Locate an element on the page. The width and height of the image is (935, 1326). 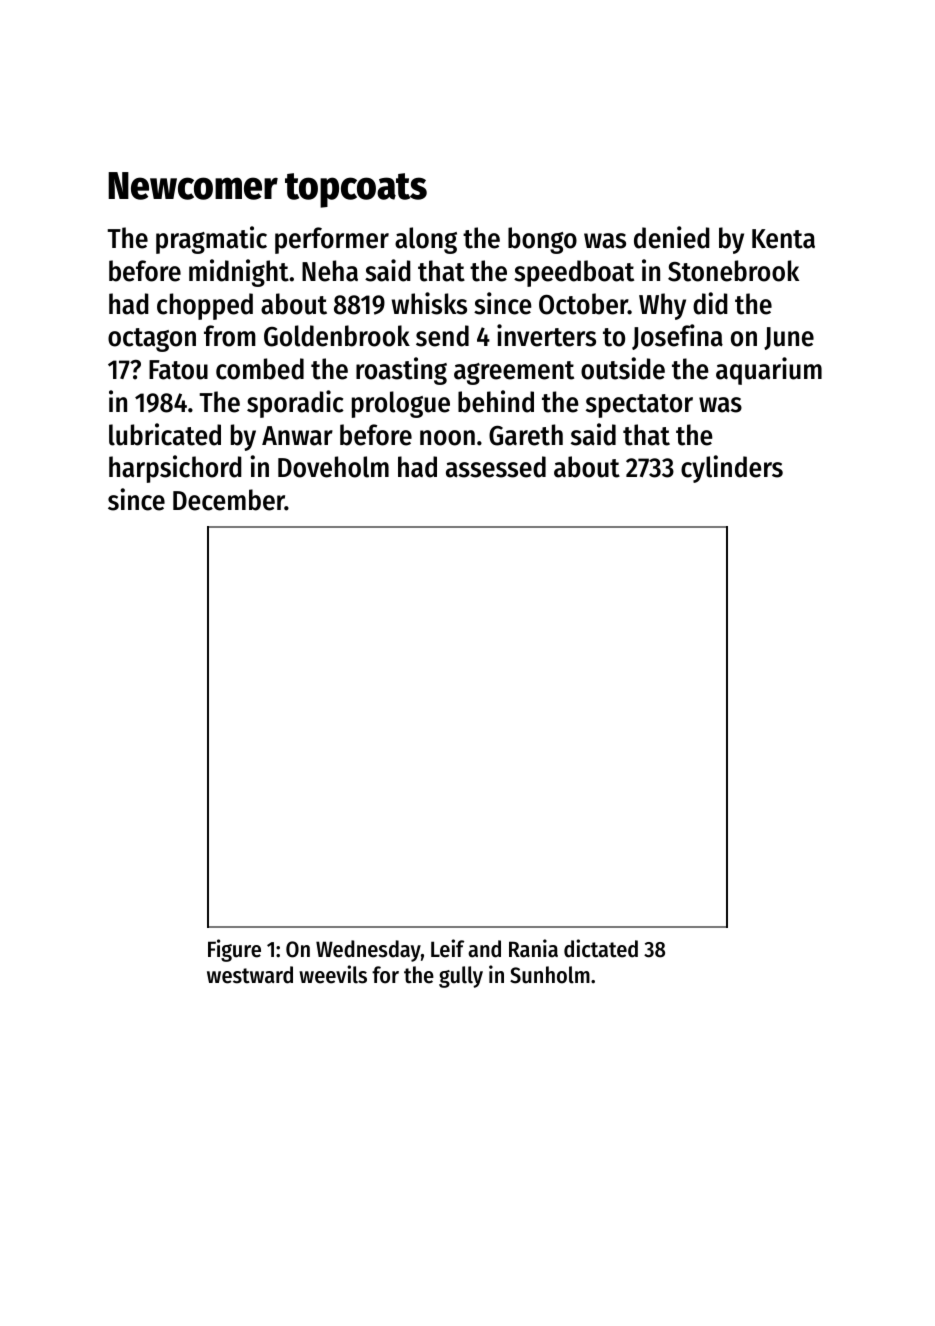
Neha is located at coordinates (330, 271).
